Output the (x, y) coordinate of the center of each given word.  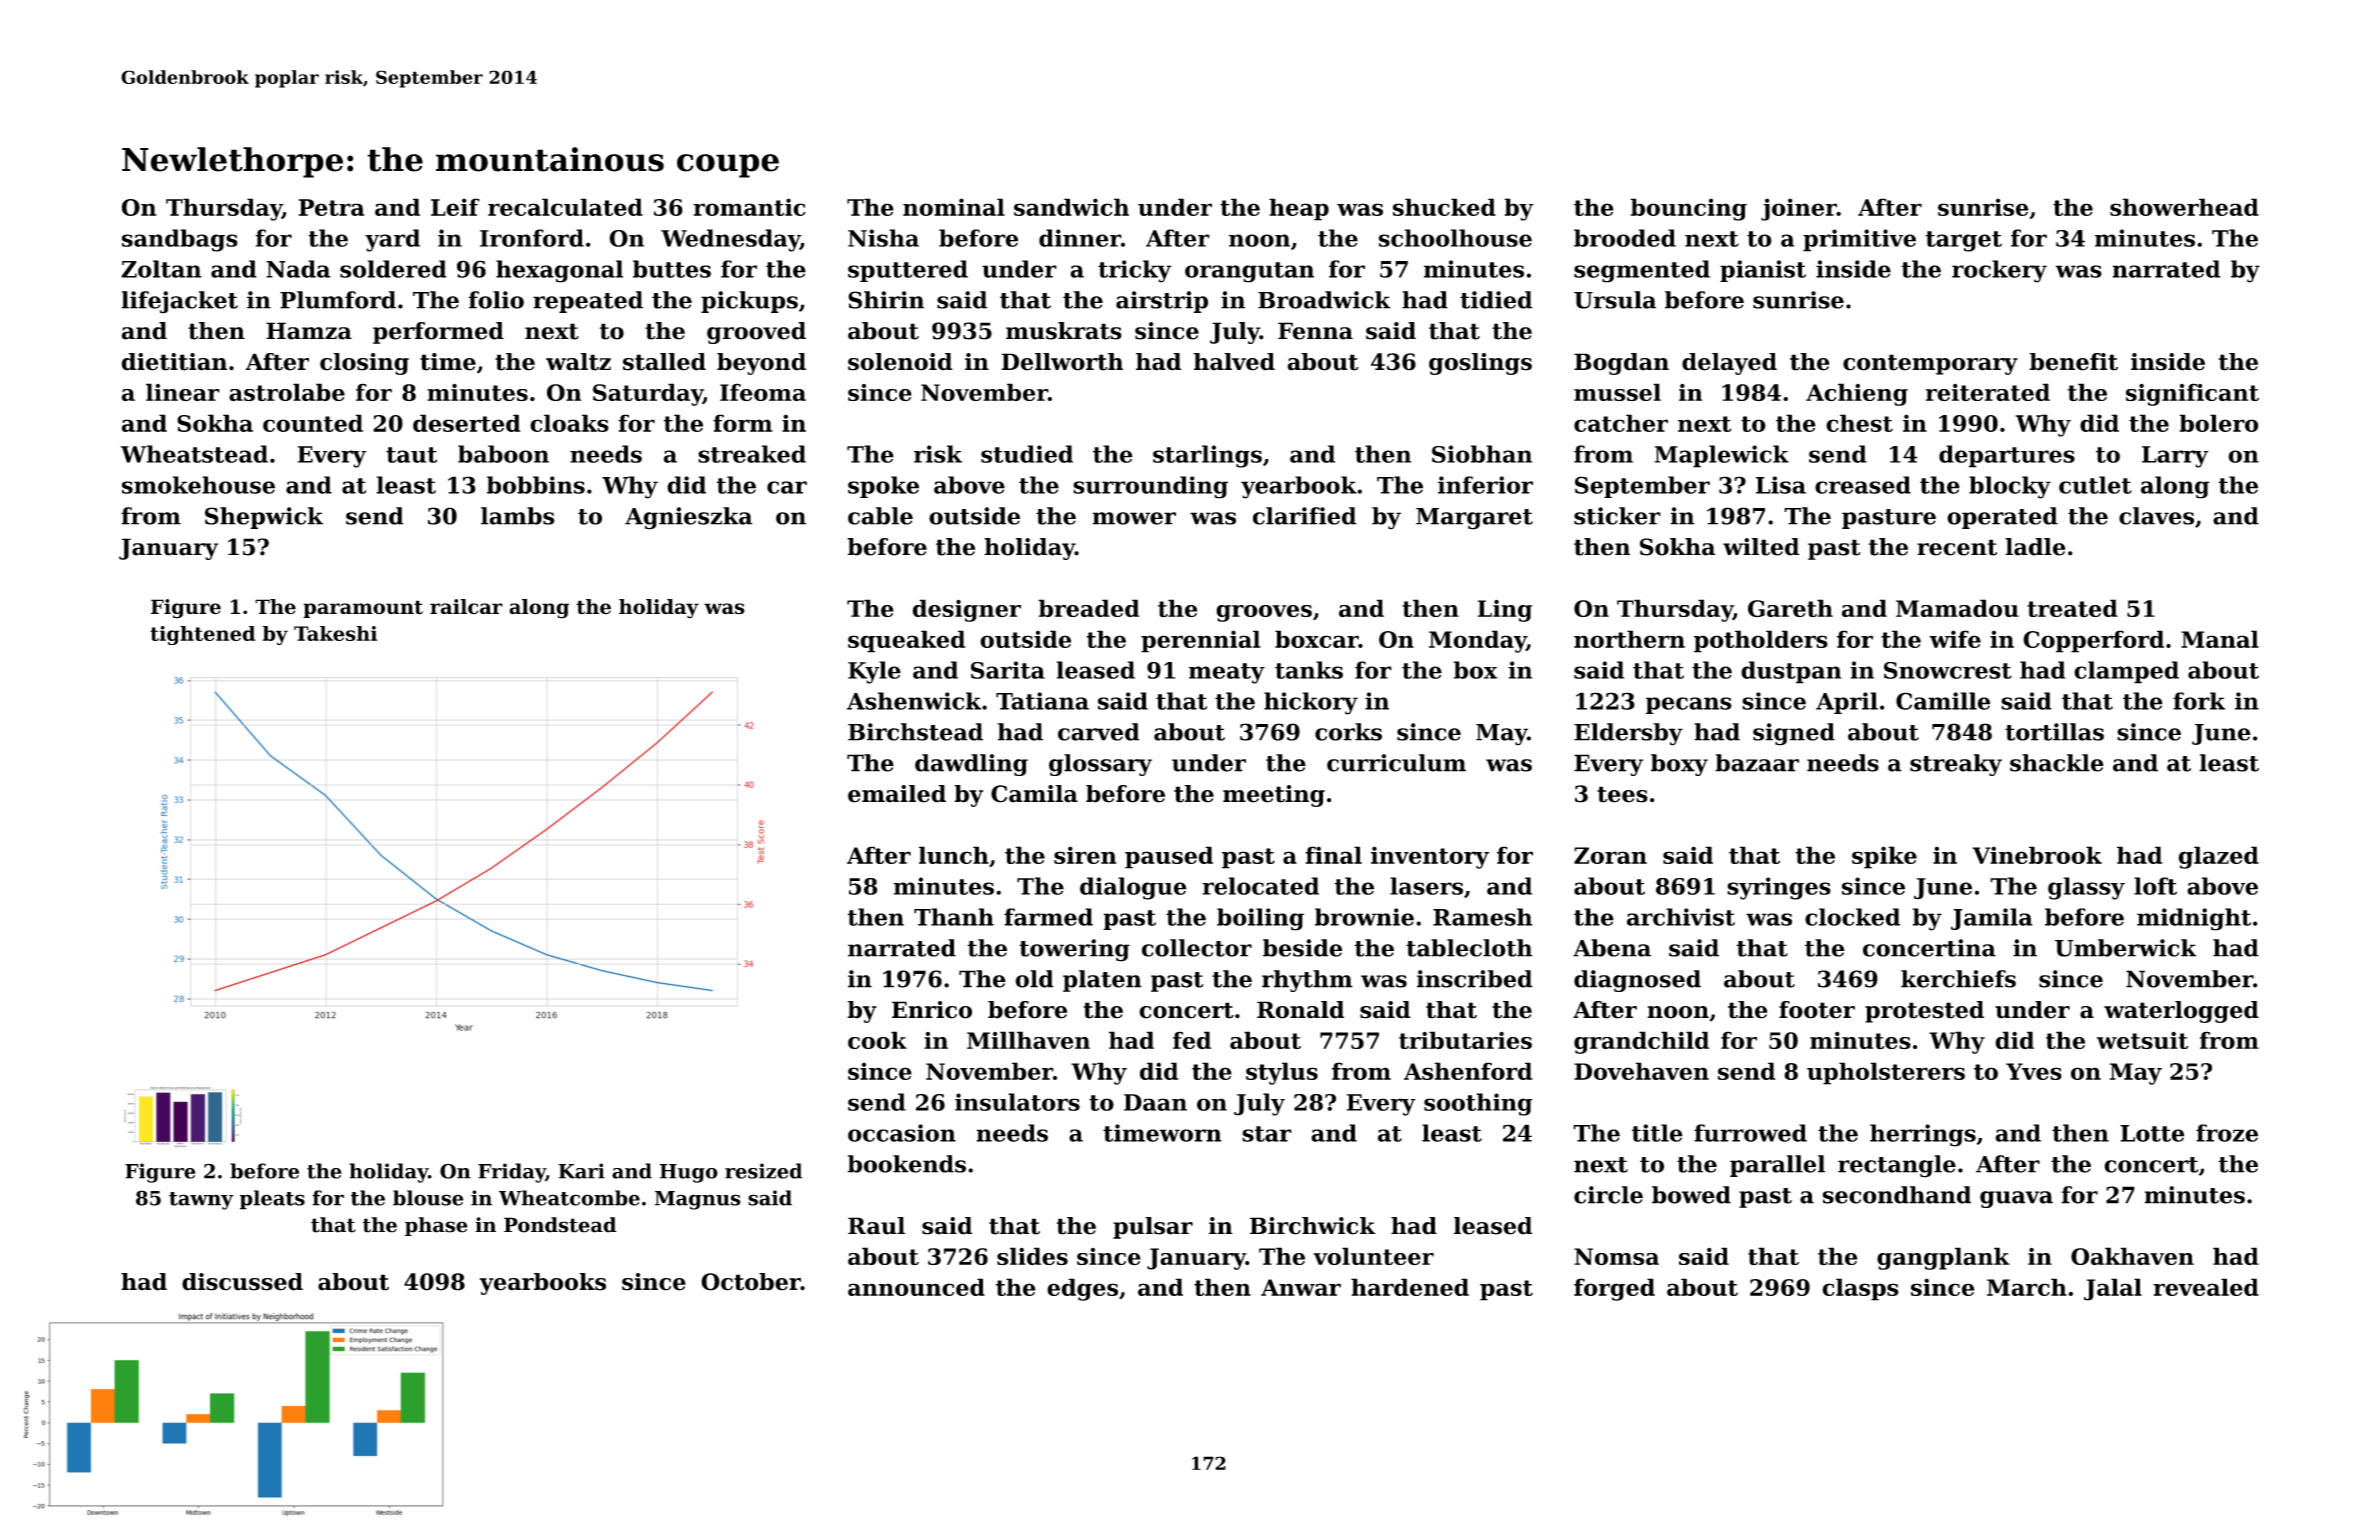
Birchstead (915, 732)
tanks (1309, 670)
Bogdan (1621, 364)
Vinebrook (2037, 855)
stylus (1282, 1073)
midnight (2194, 919)
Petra (331, 207)
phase (436, 1226)
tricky (1135, 271)
